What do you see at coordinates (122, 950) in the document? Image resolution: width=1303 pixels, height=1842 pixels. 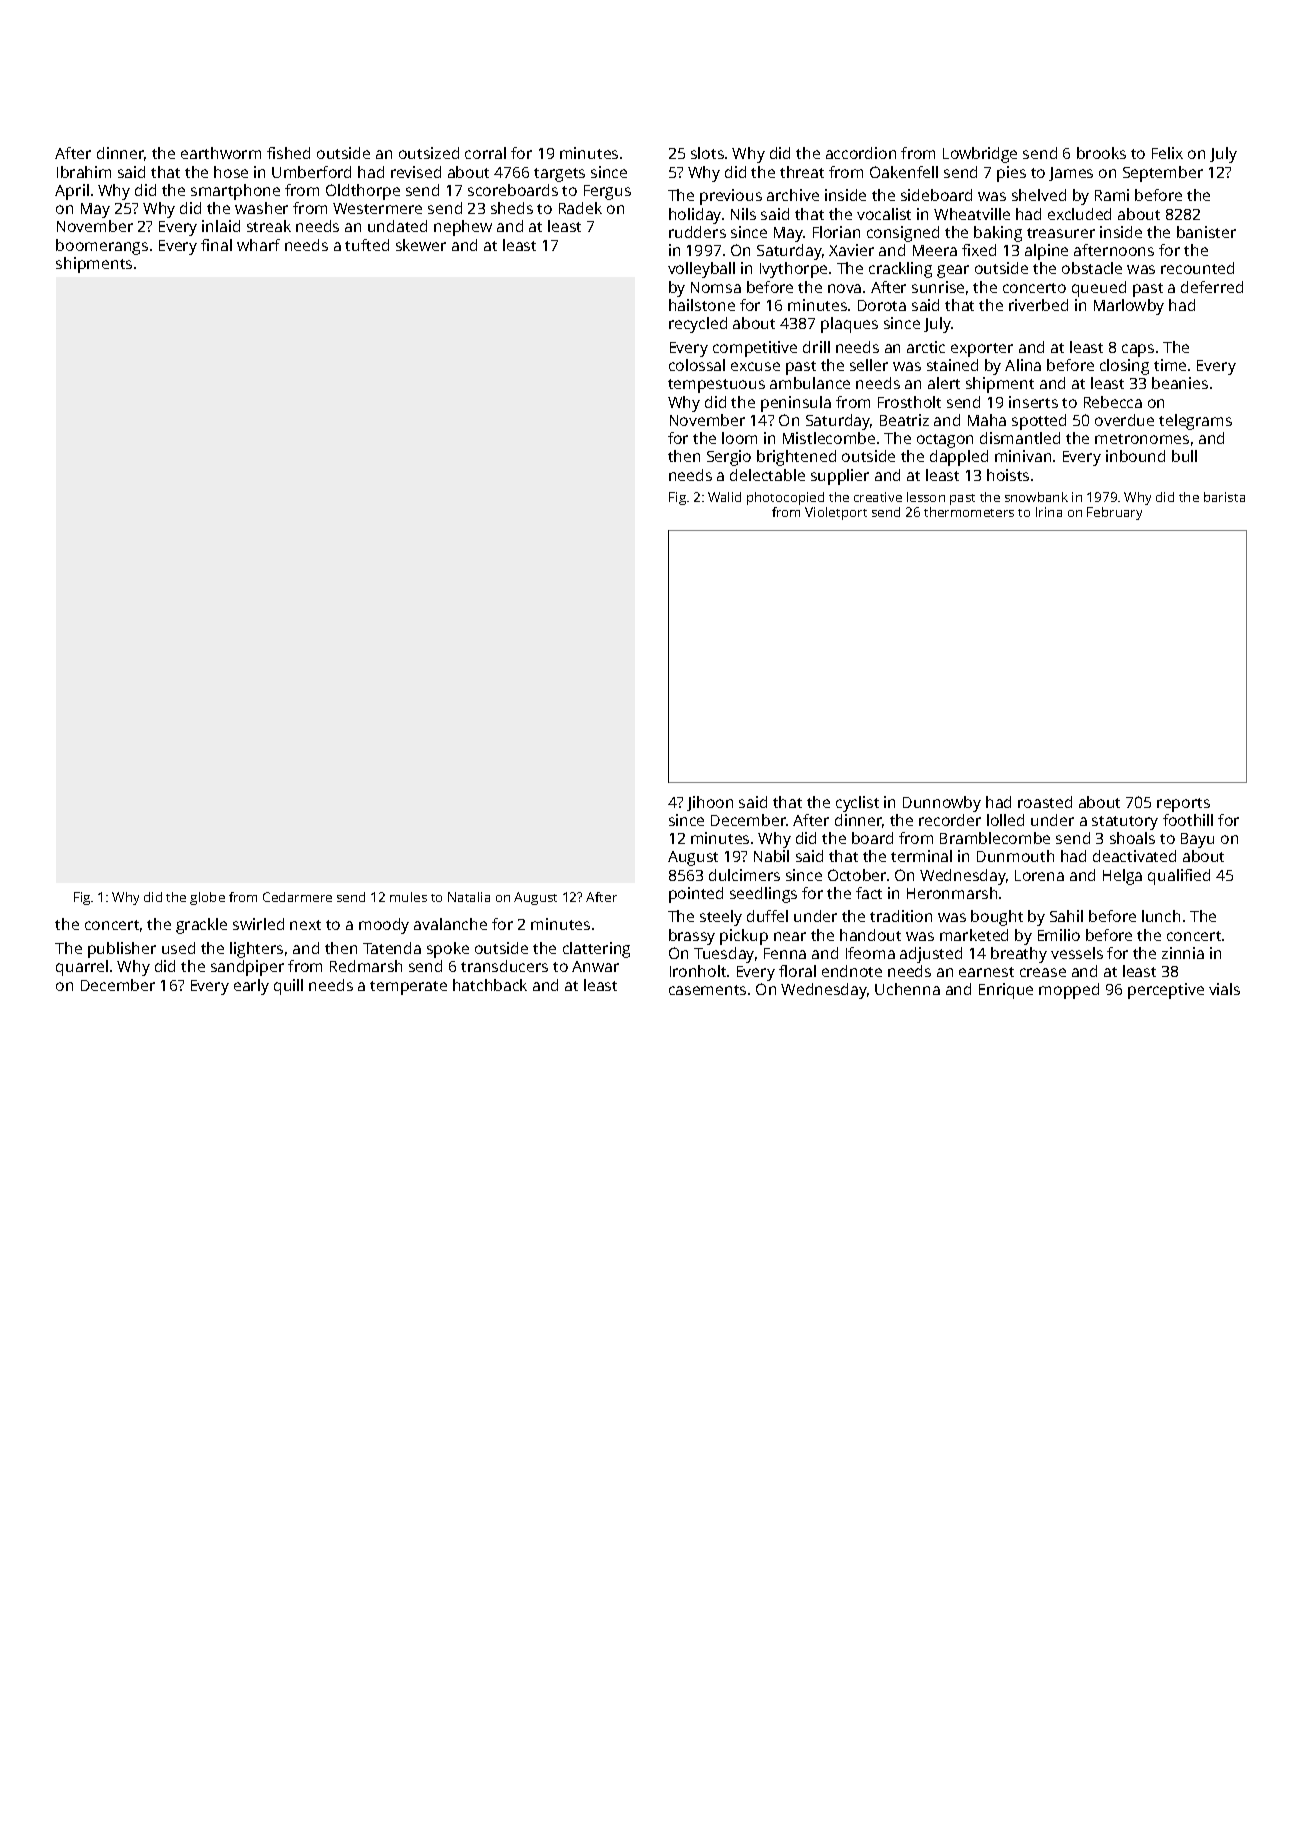 I see `publisher` at bounding box center [122, 950].
